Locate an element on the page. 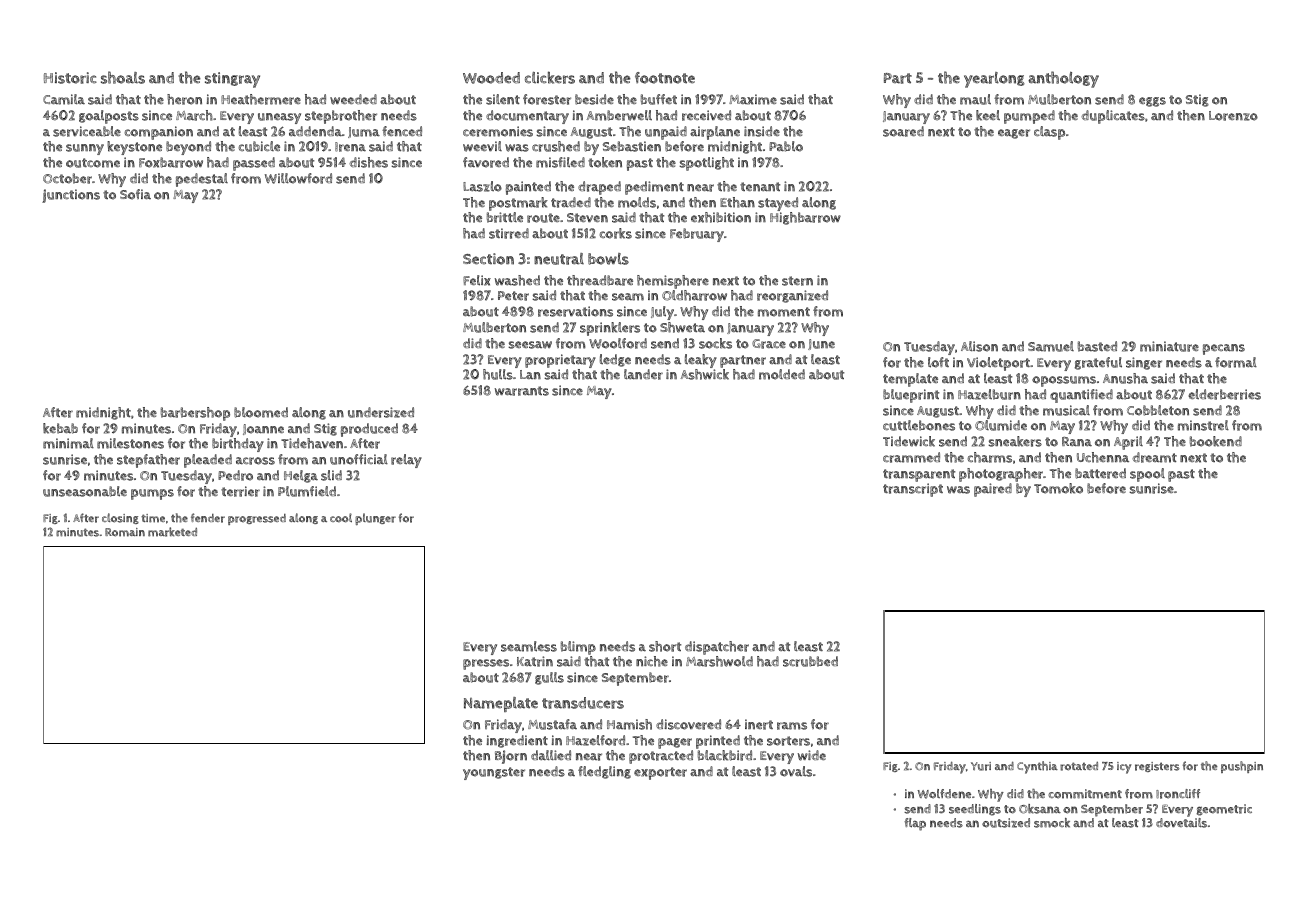 Image resolution: width=1308 pixels, height=924 pixels. short is located at coordinates (665, 646).
